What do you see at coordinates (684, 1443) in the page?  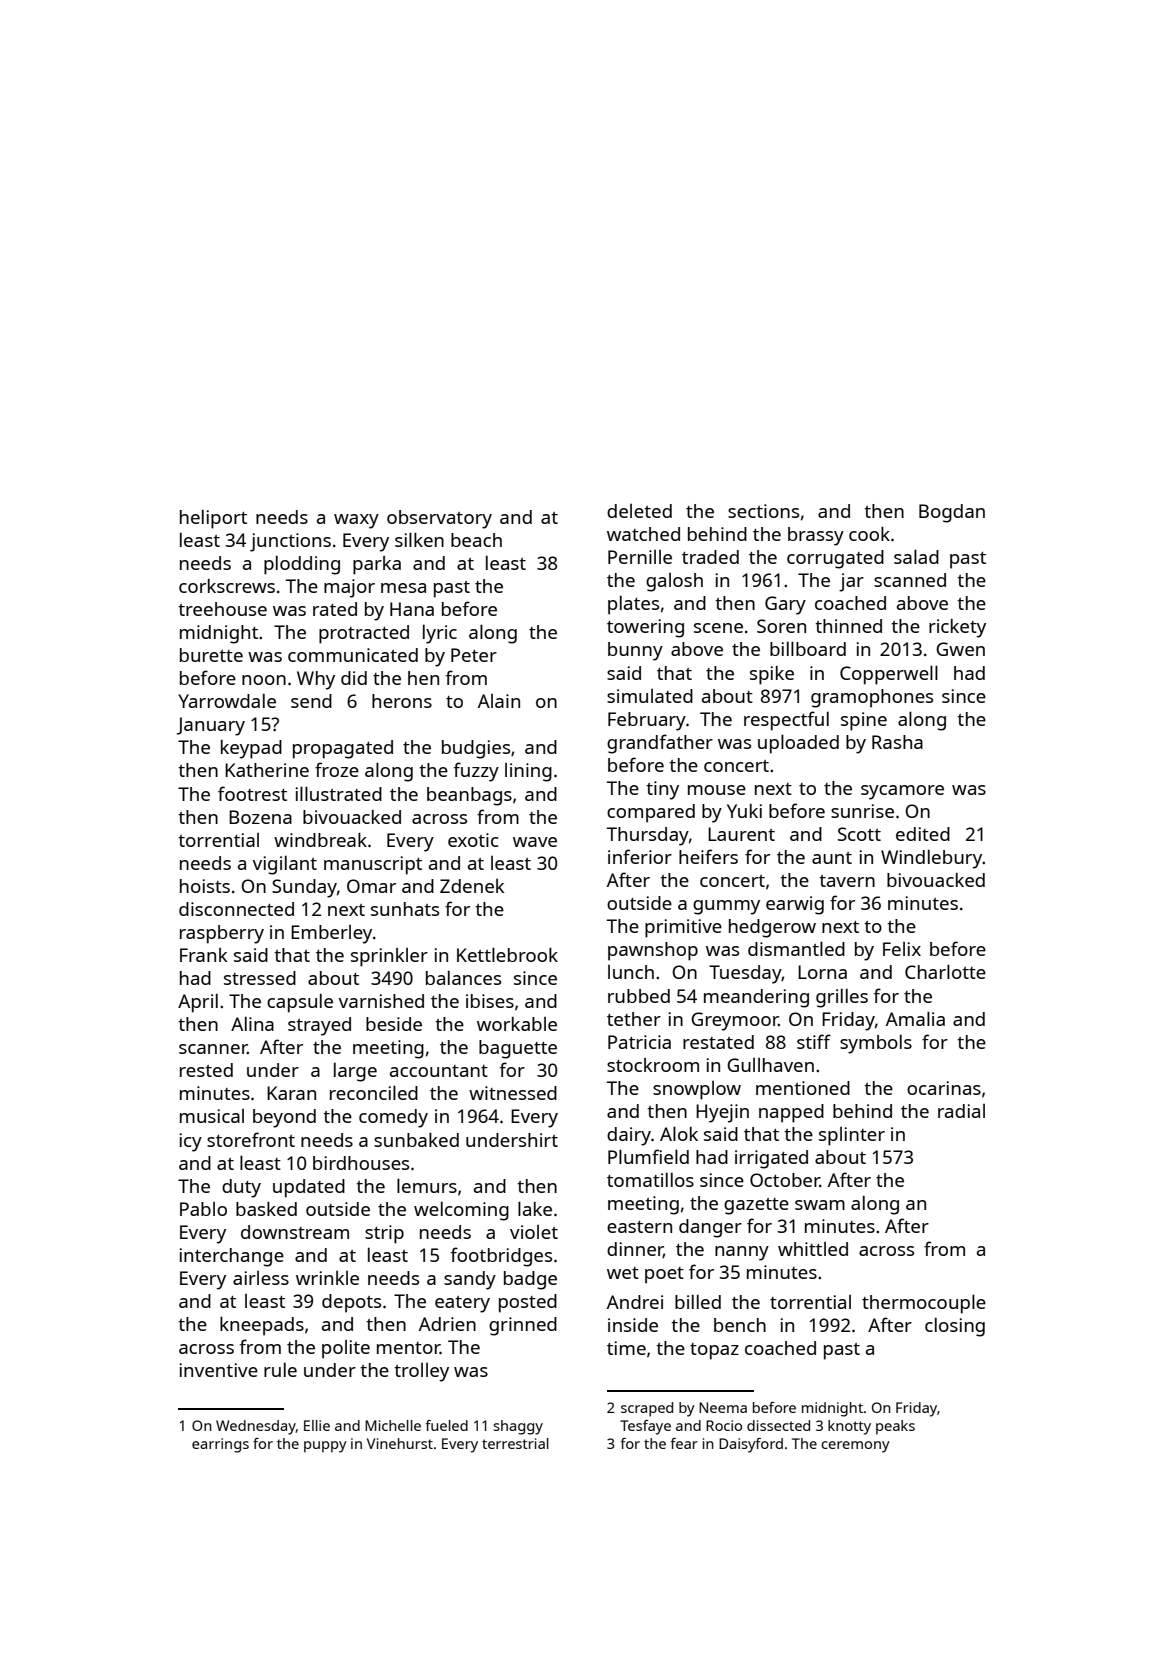 I see `fear` at bounding box center [684, 1443].
